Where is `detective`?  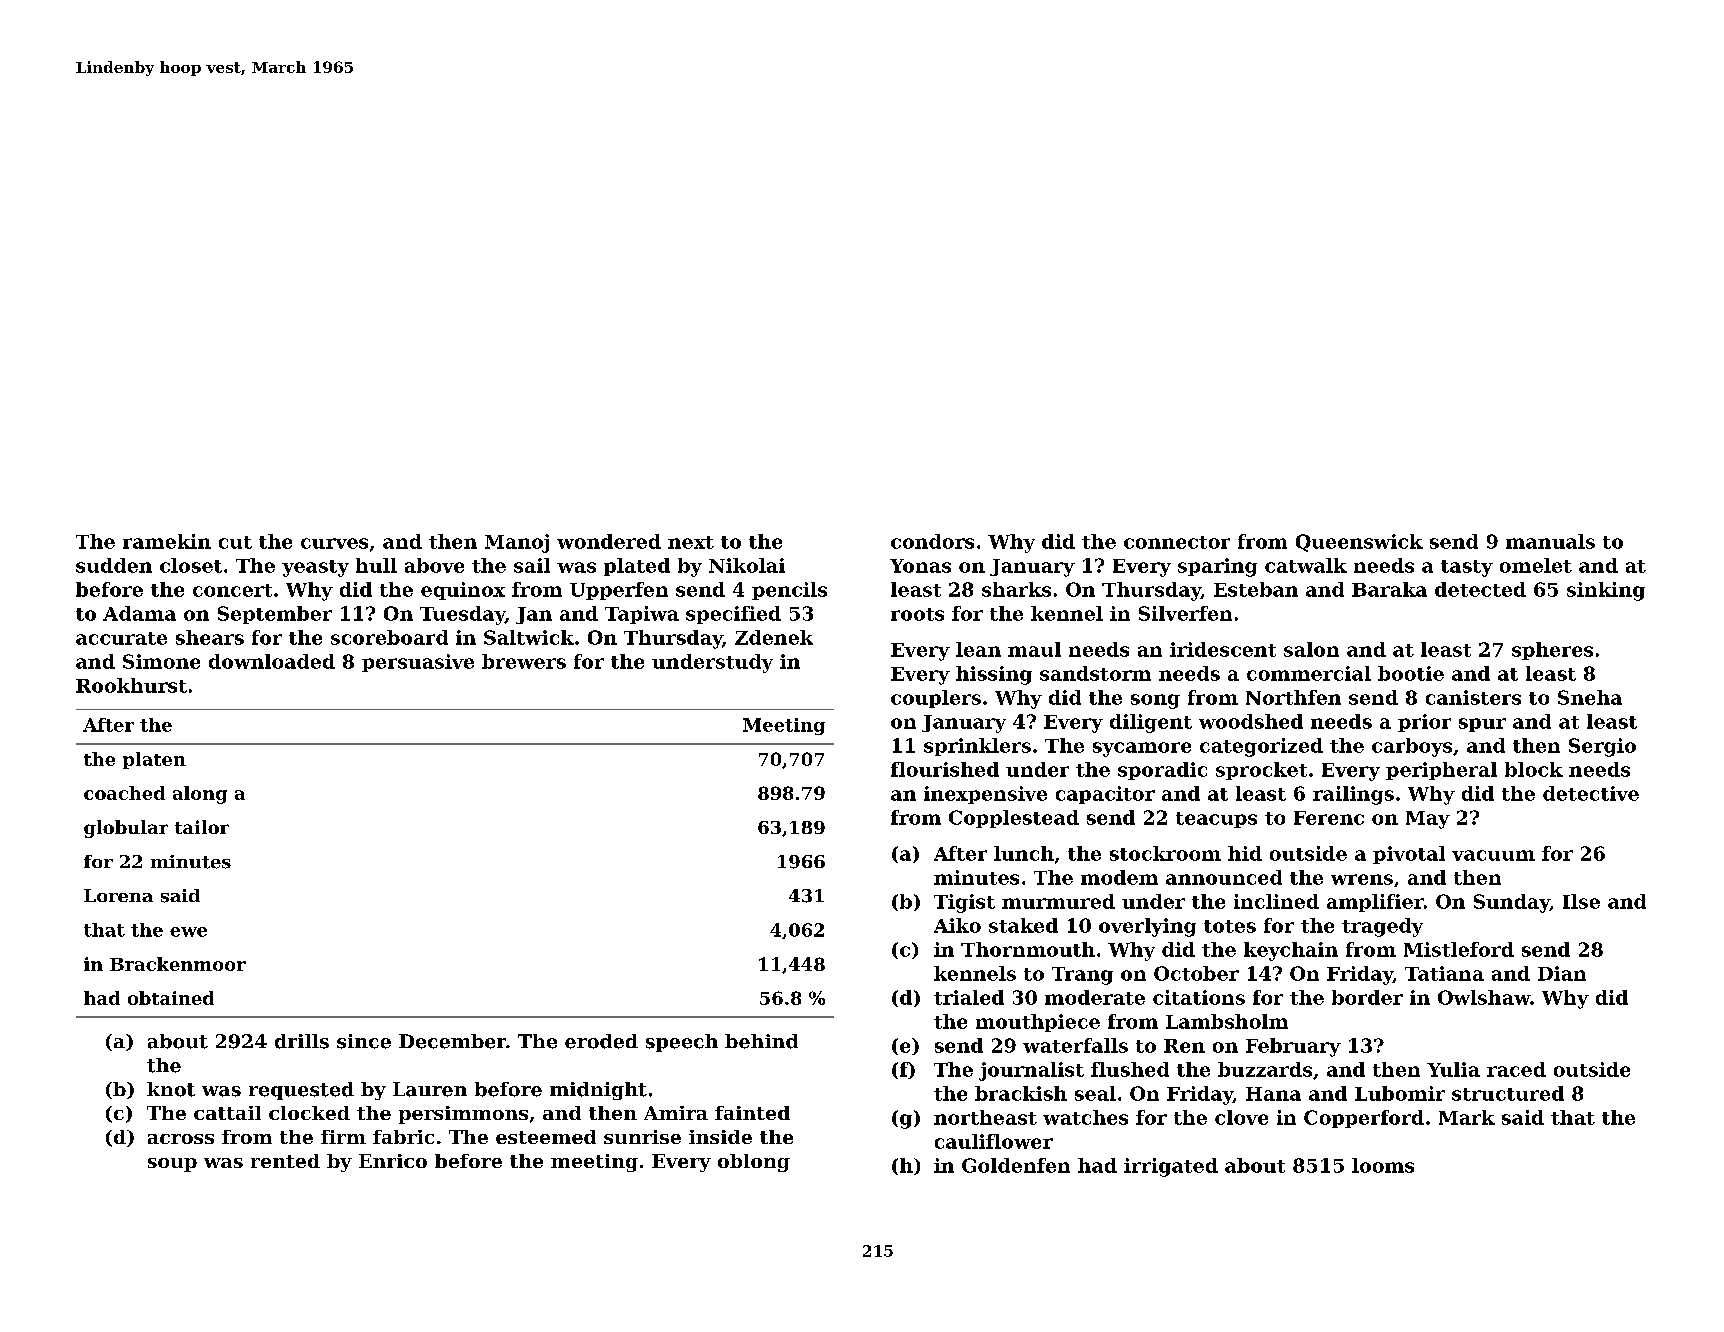 detective is located at coordinates (1591, 793).
